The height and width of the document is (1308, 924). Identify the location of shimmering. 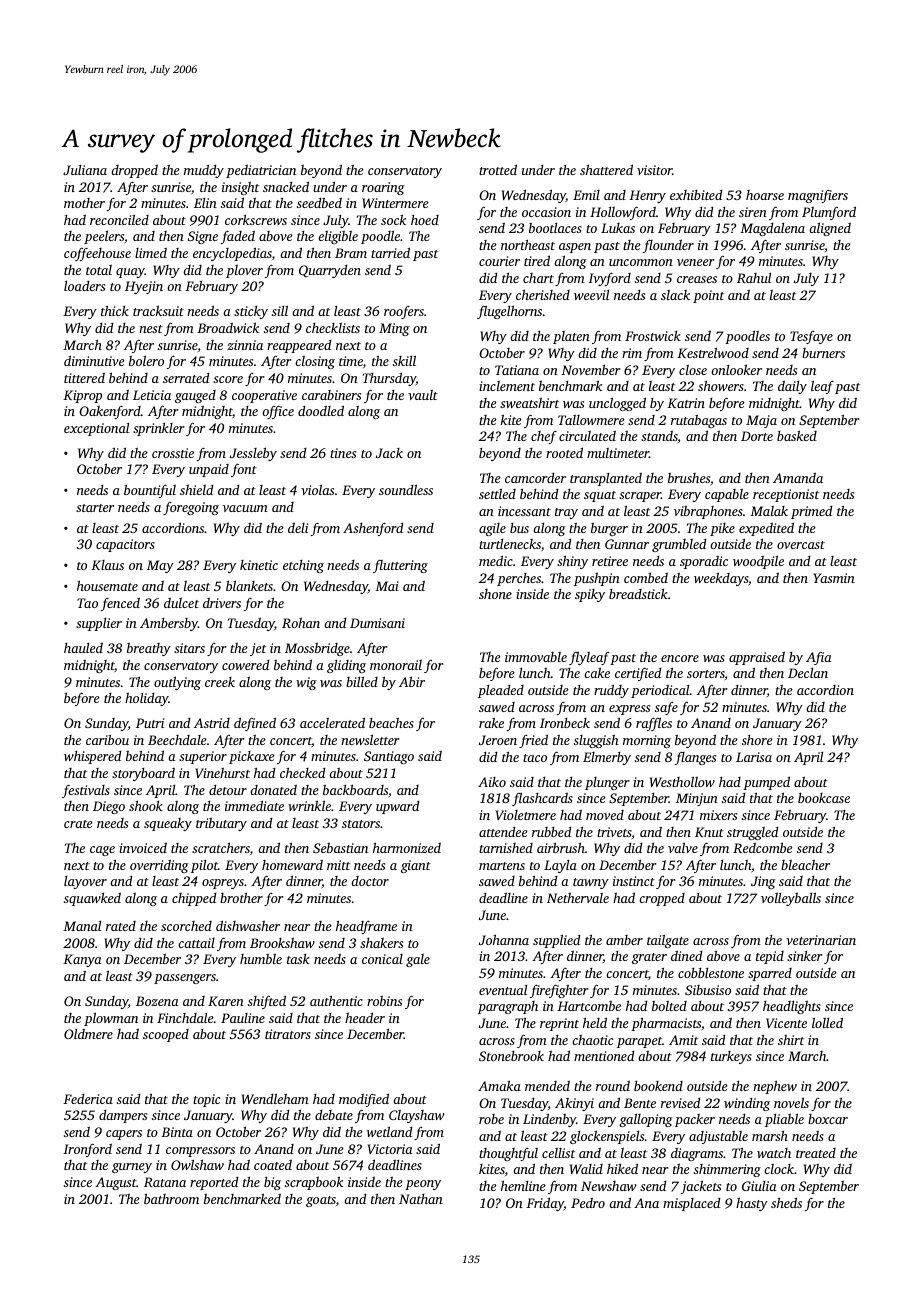
(727, 1170).
